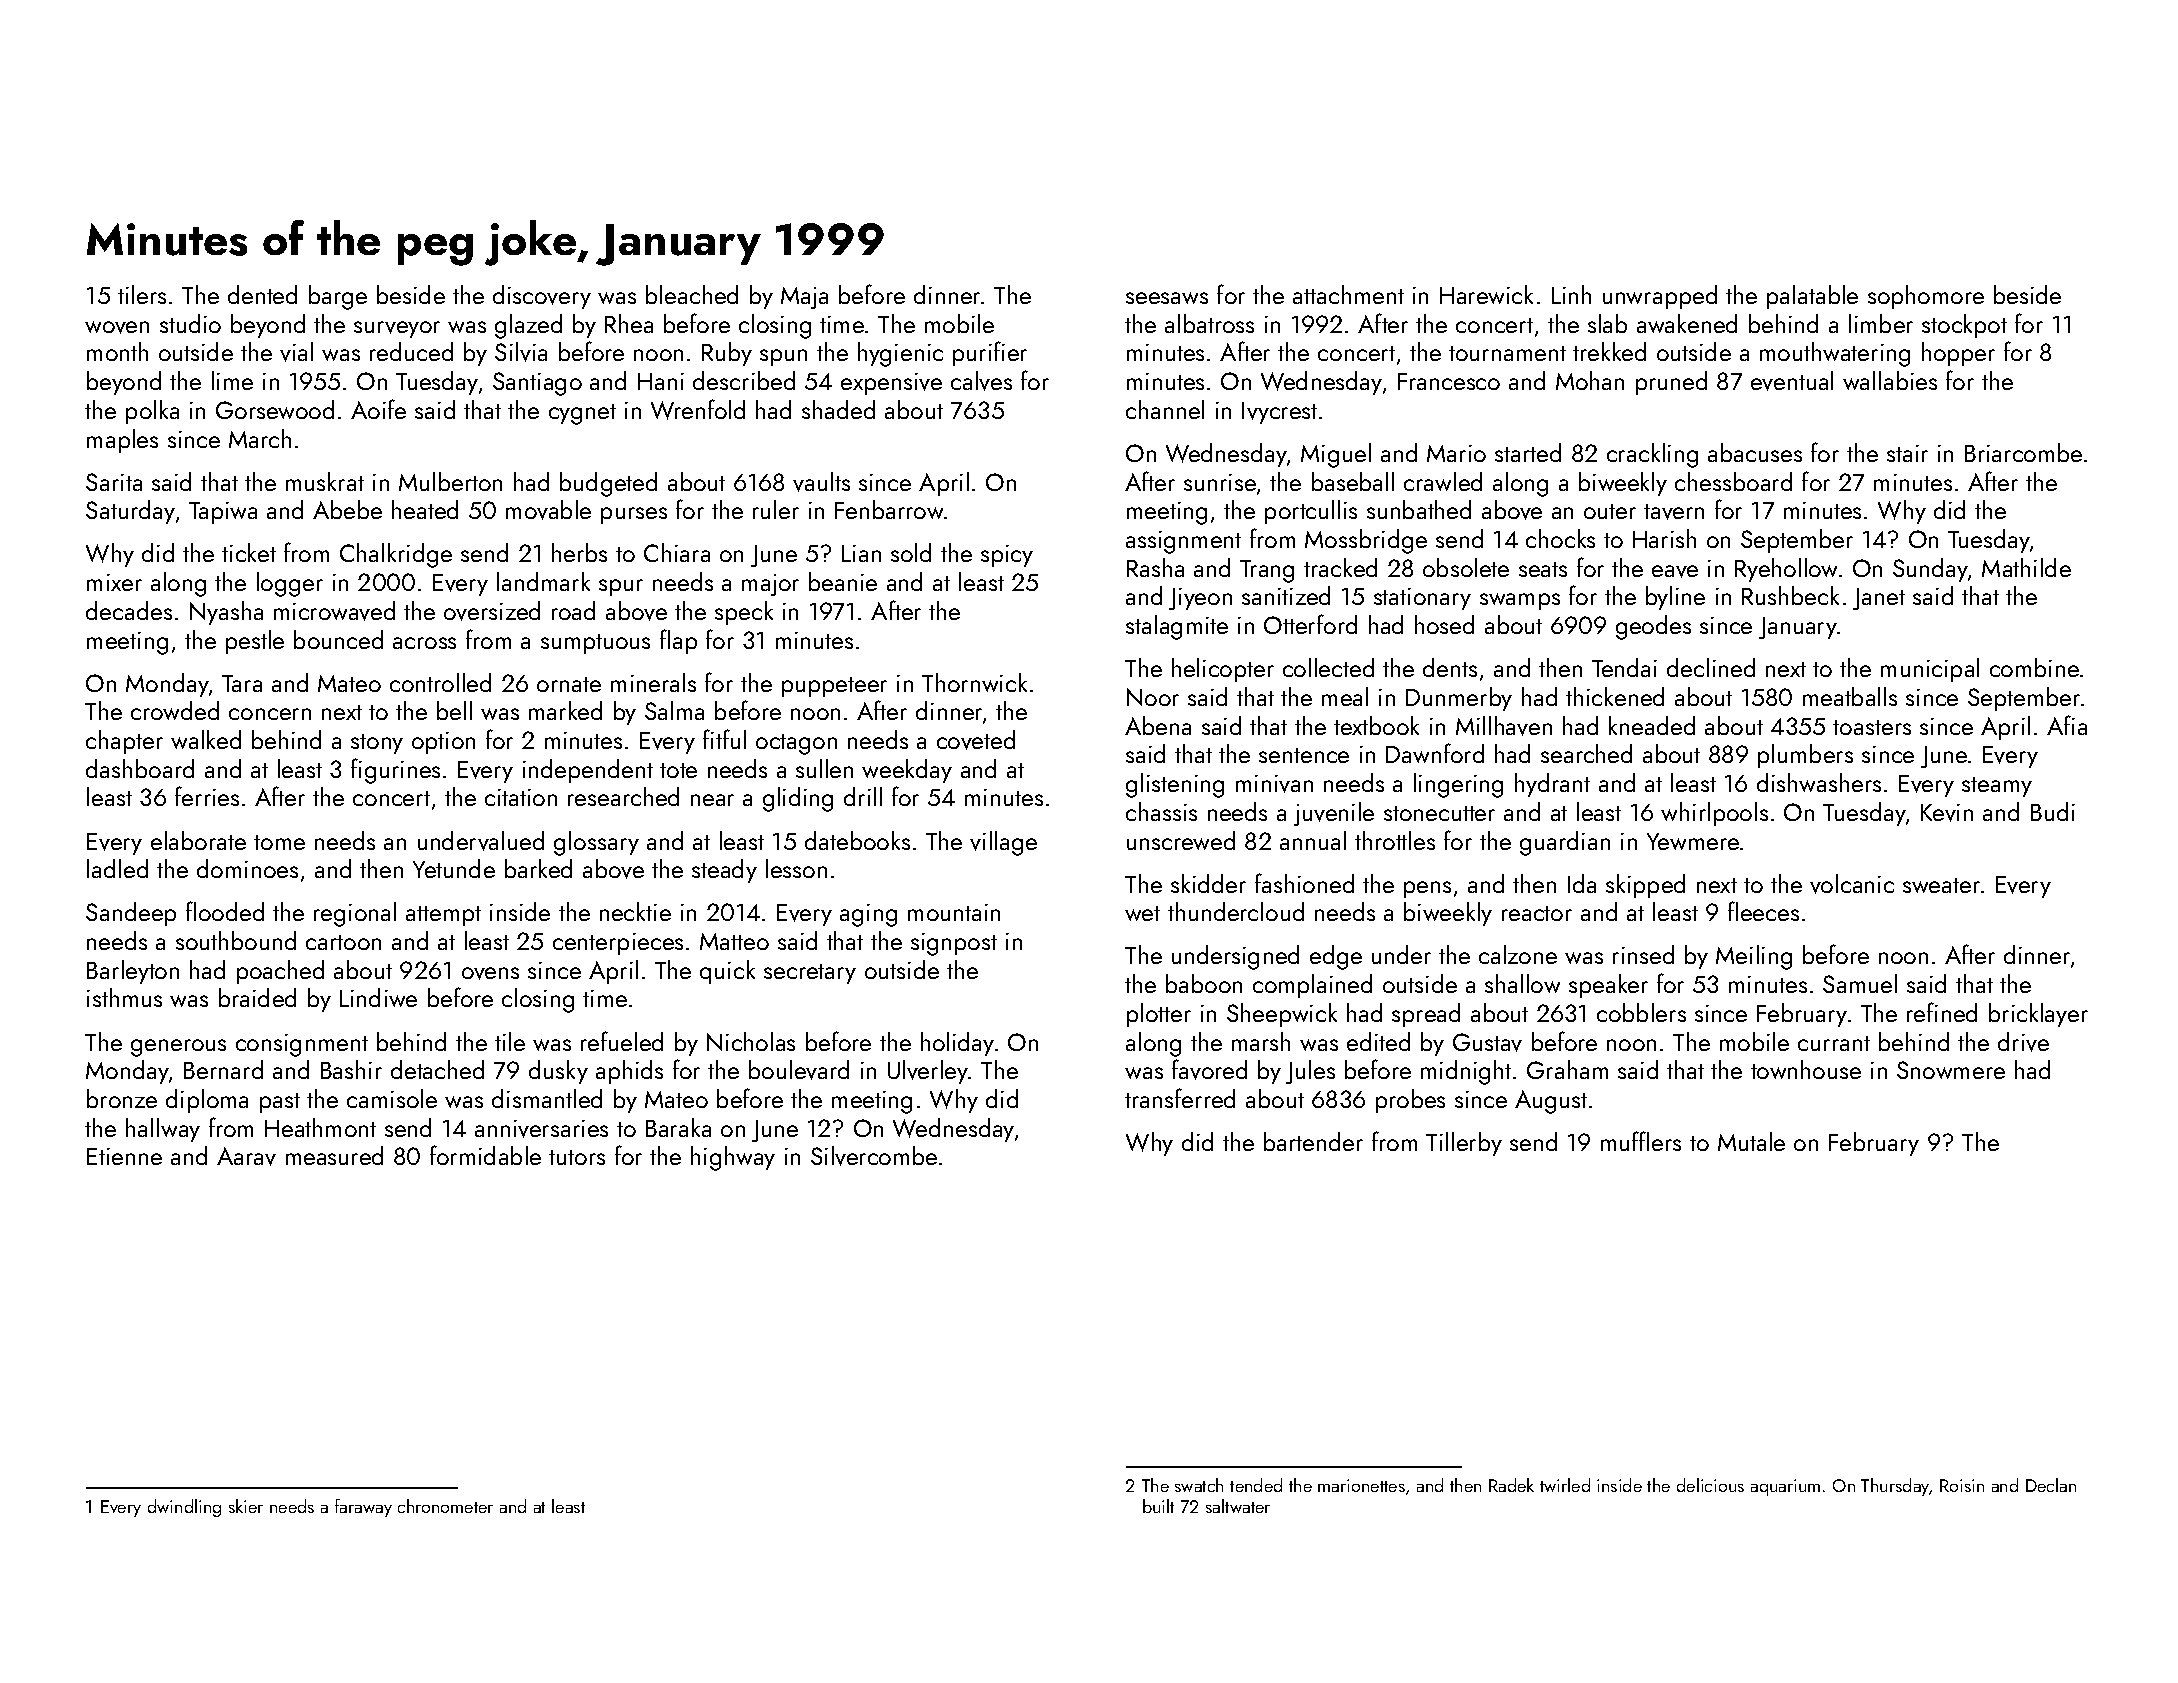 Image resolution: width=2178 pixels, height=1683 pixels. Describe the element at coordinates (2038, 1015) in the screenshot. I see `bricklayer` at that location.
